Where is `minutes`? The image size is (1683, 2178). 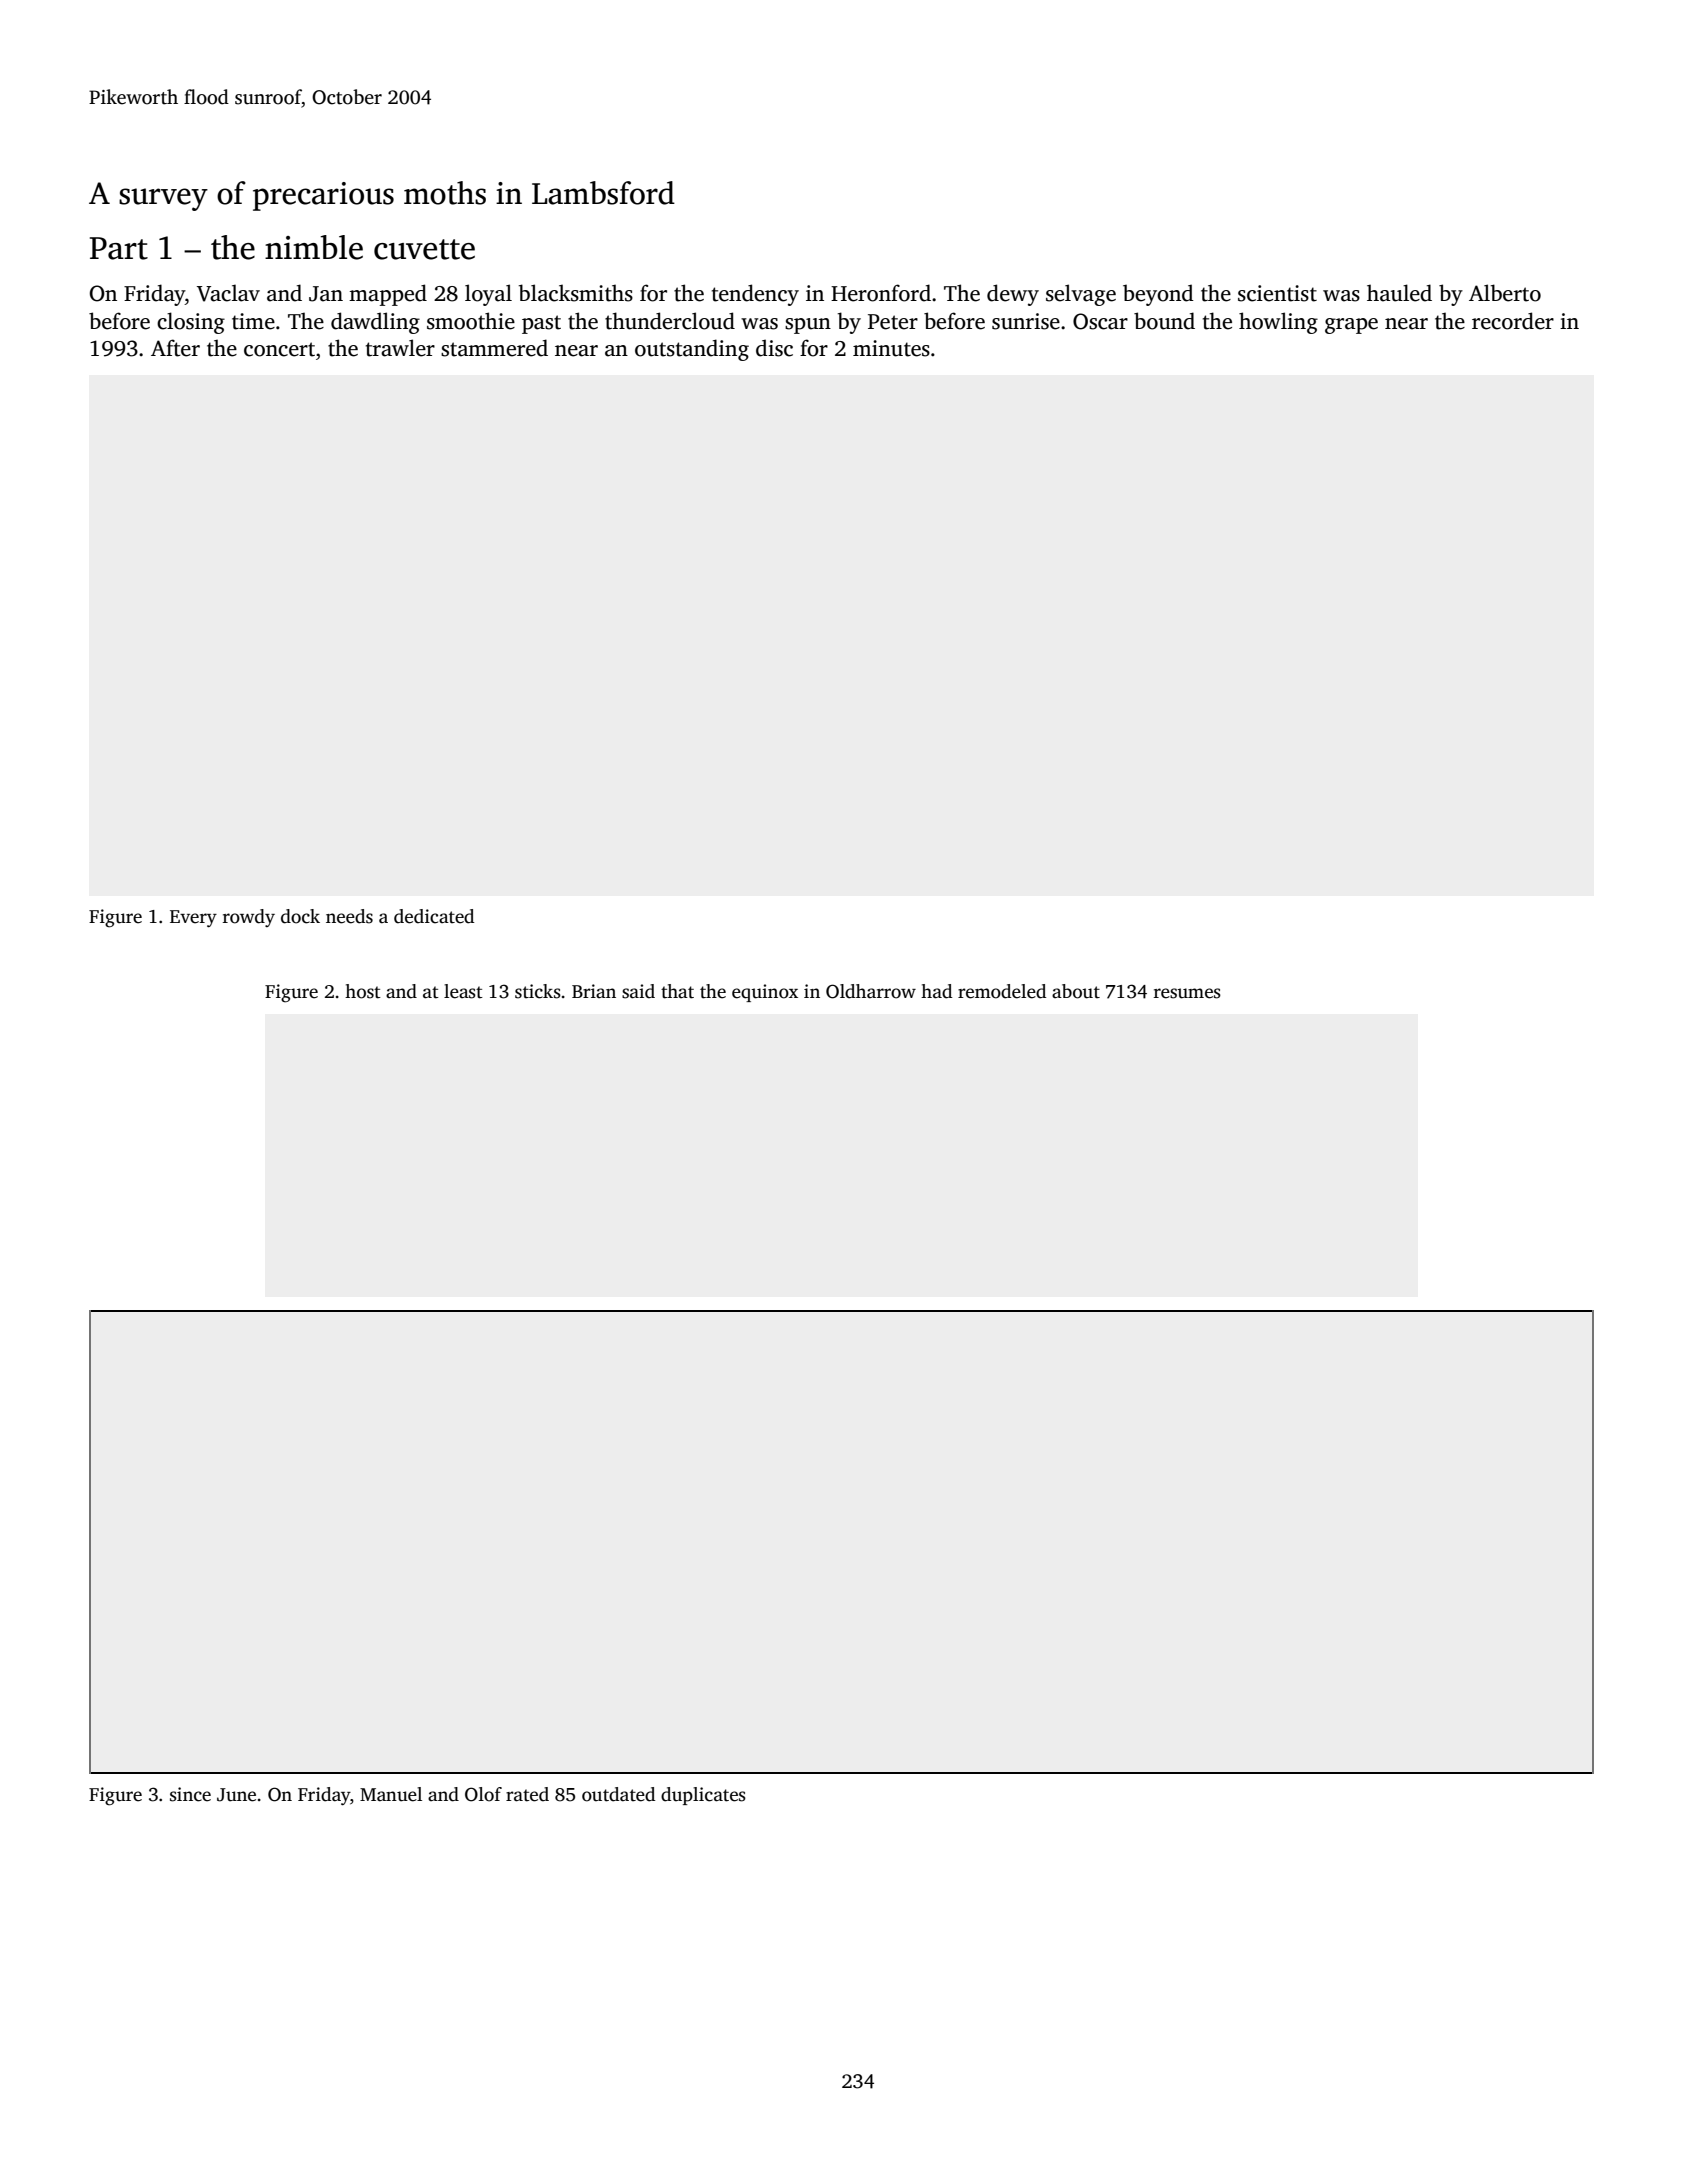
minutes is located at coordinates (891, 348).
